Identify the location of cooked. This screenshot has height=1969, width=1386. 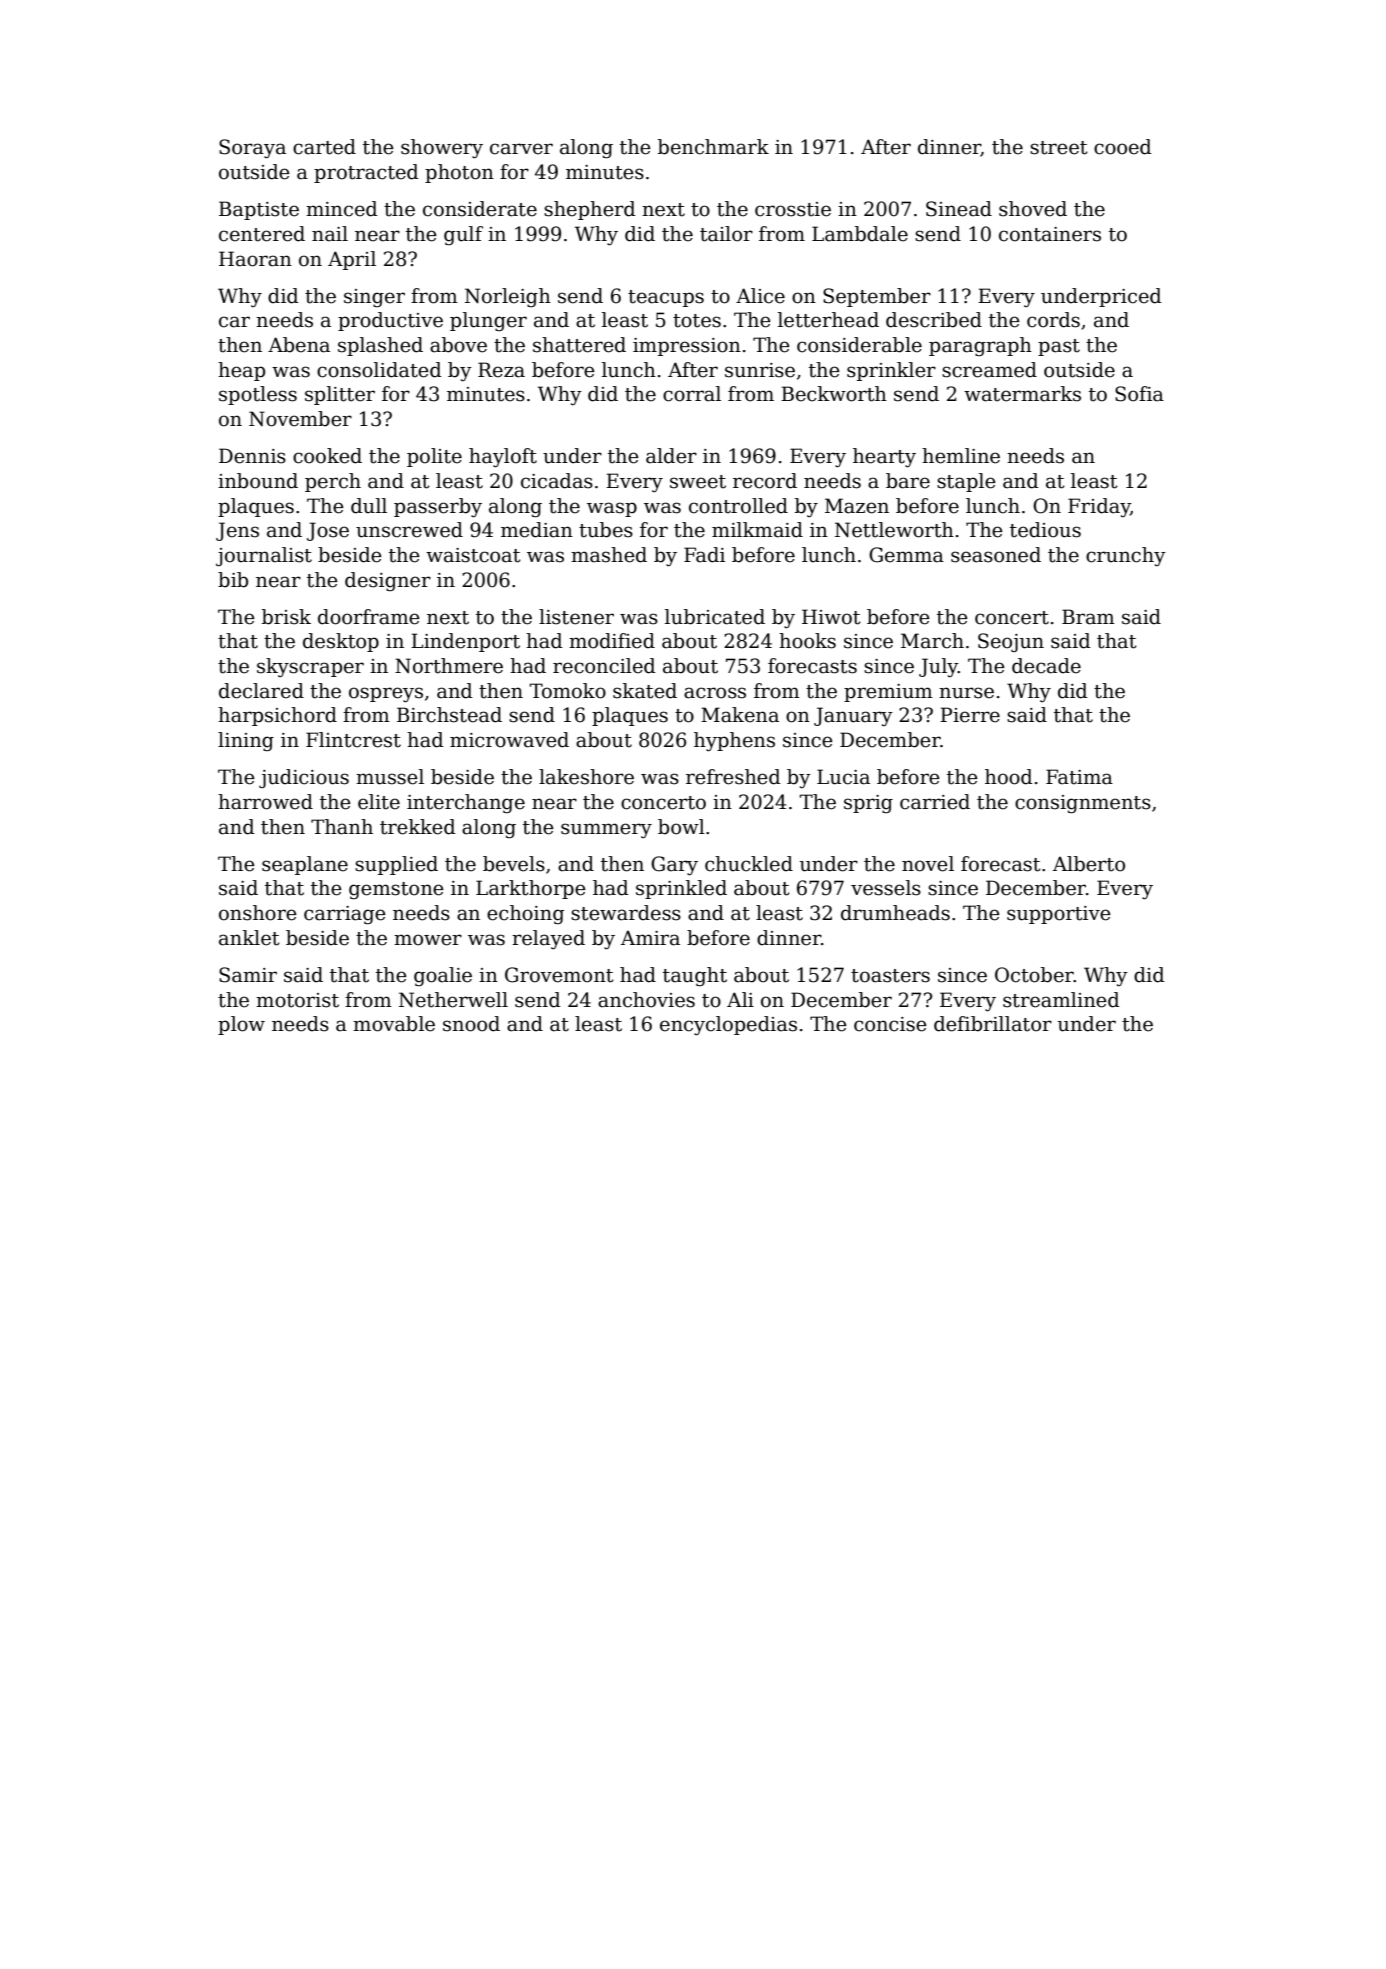
(327, 456).
